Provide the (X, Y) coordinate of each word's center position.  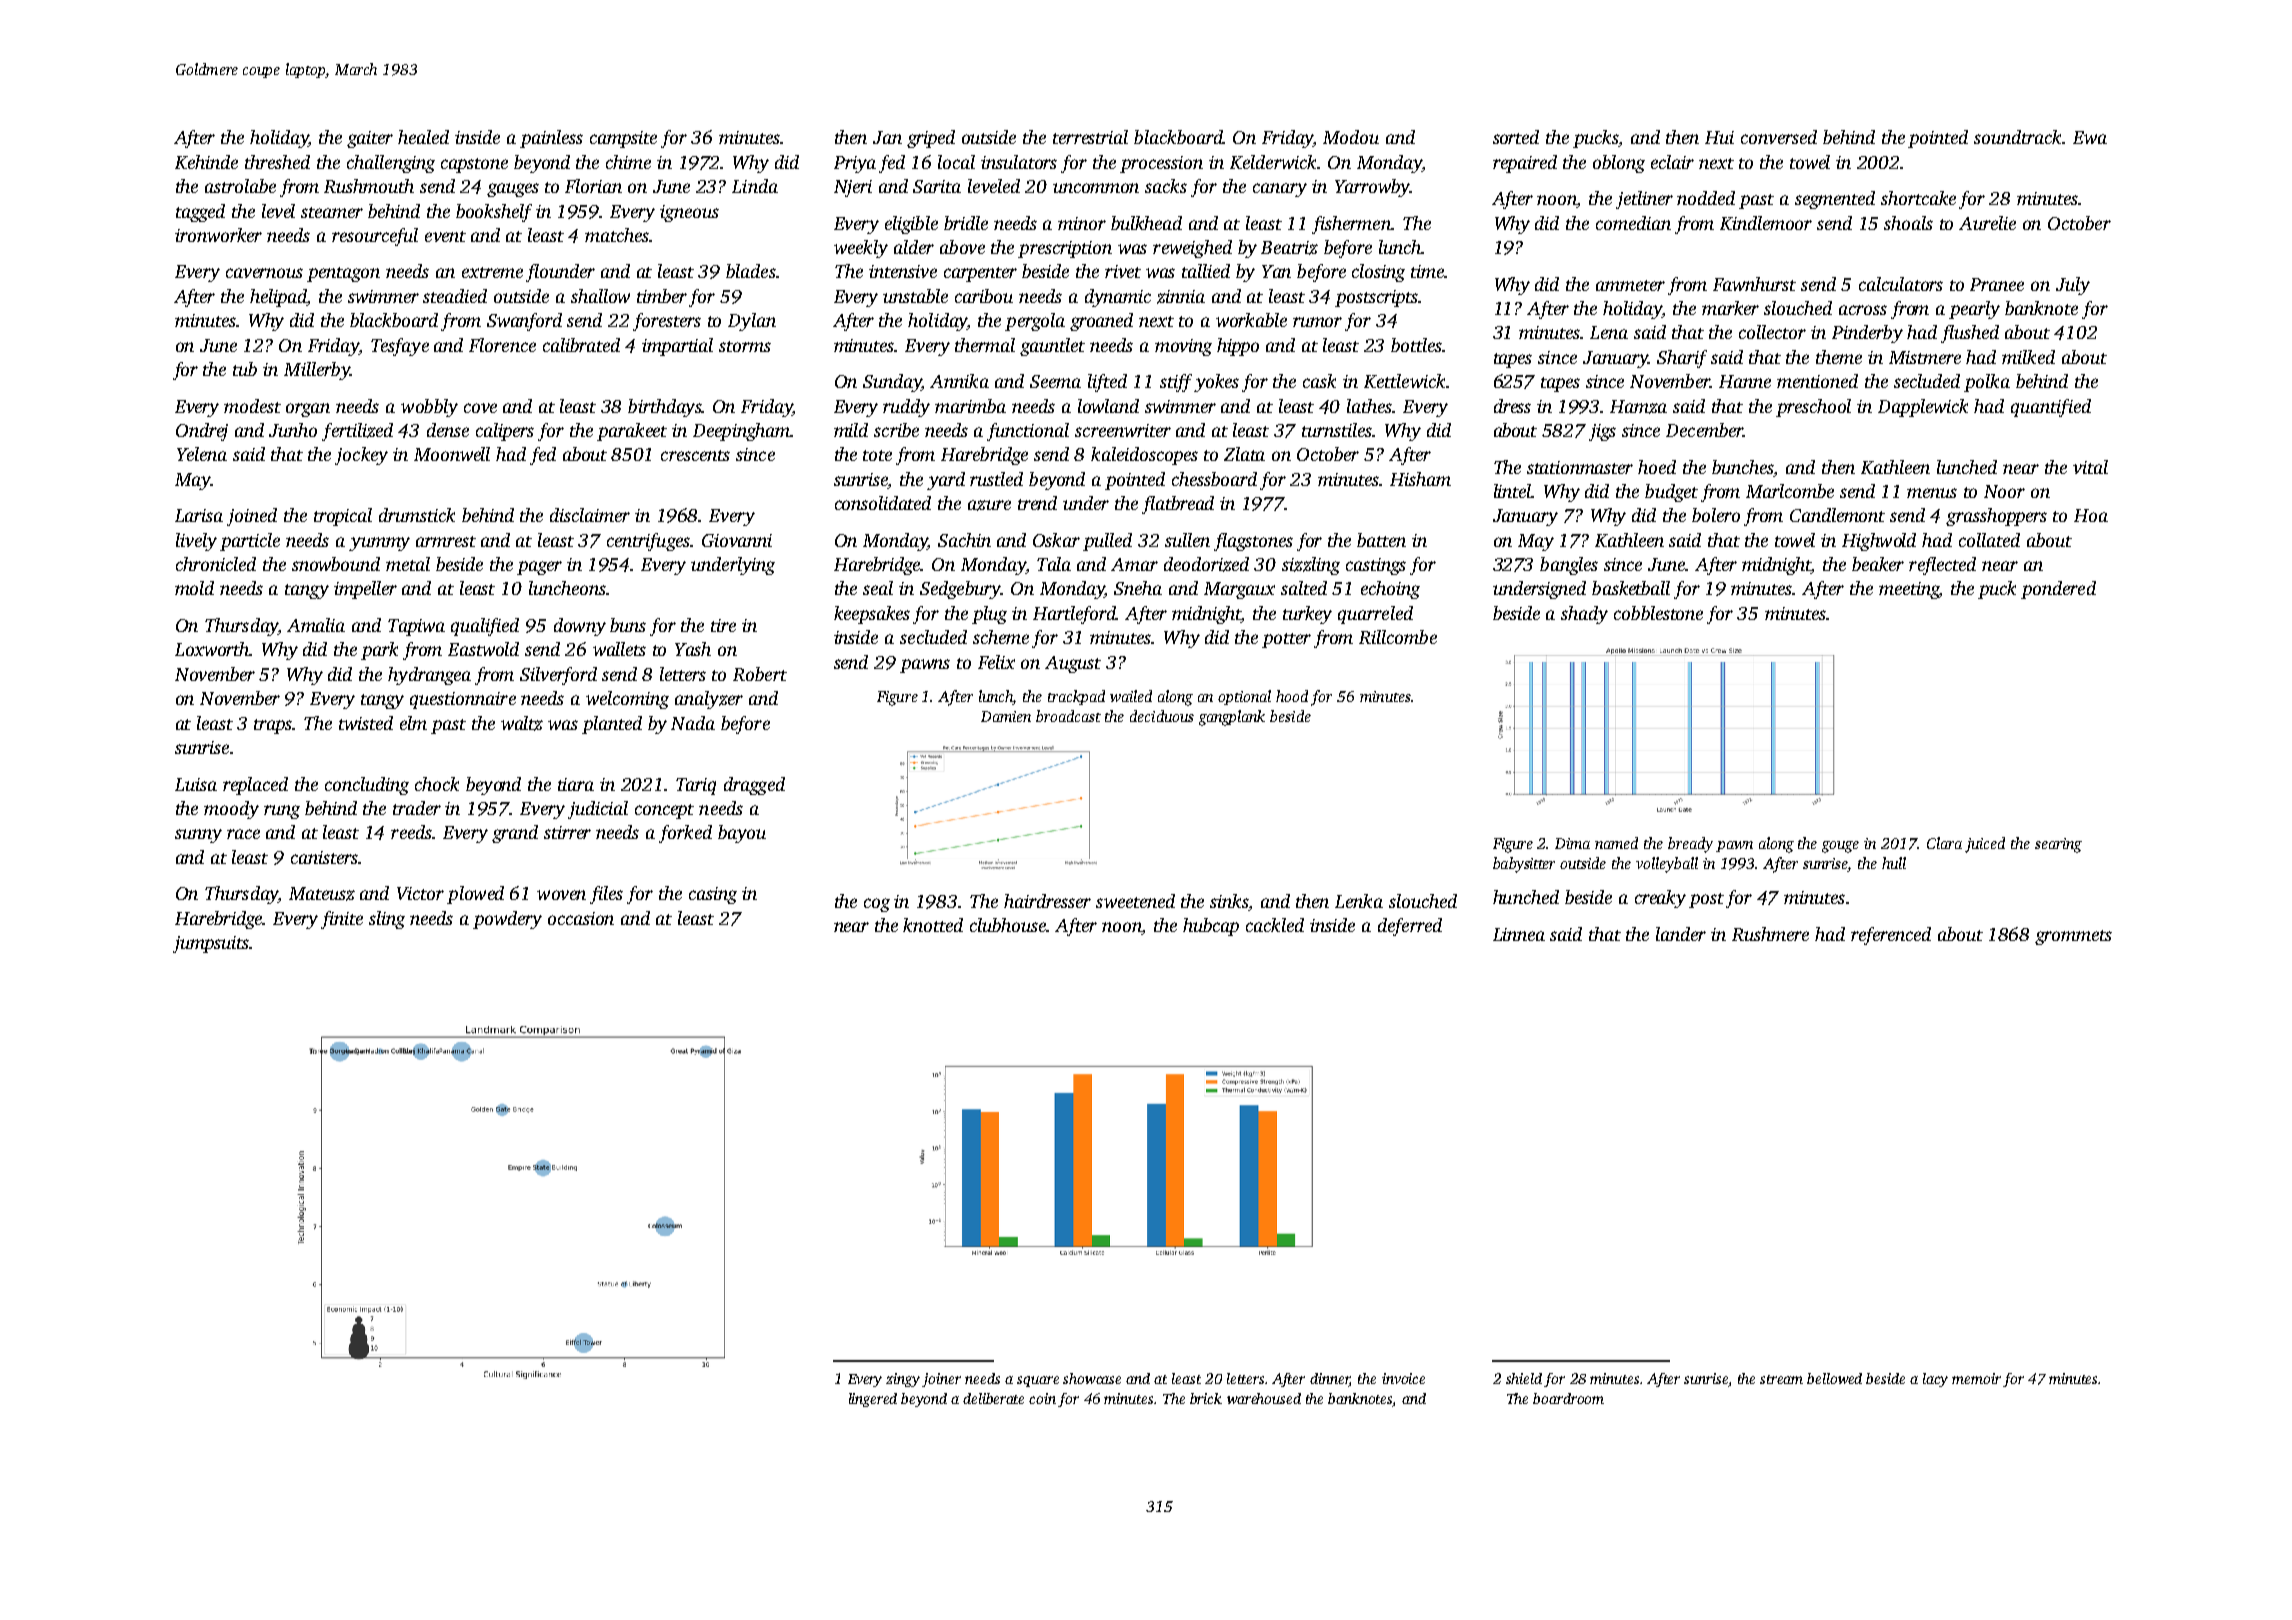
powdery (507, 920)
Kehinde (206, 162)
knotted (933, 925)
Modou (1351, 137)
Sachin (964, 540)
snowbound (336, 564)
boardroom (1568, 1398)
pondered (2058, 590)
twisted (366, 723)
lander (1681, 934)
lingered (873, 1400)
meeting (1909, 590)
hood (1292, 696)
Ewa (2090, 137)
